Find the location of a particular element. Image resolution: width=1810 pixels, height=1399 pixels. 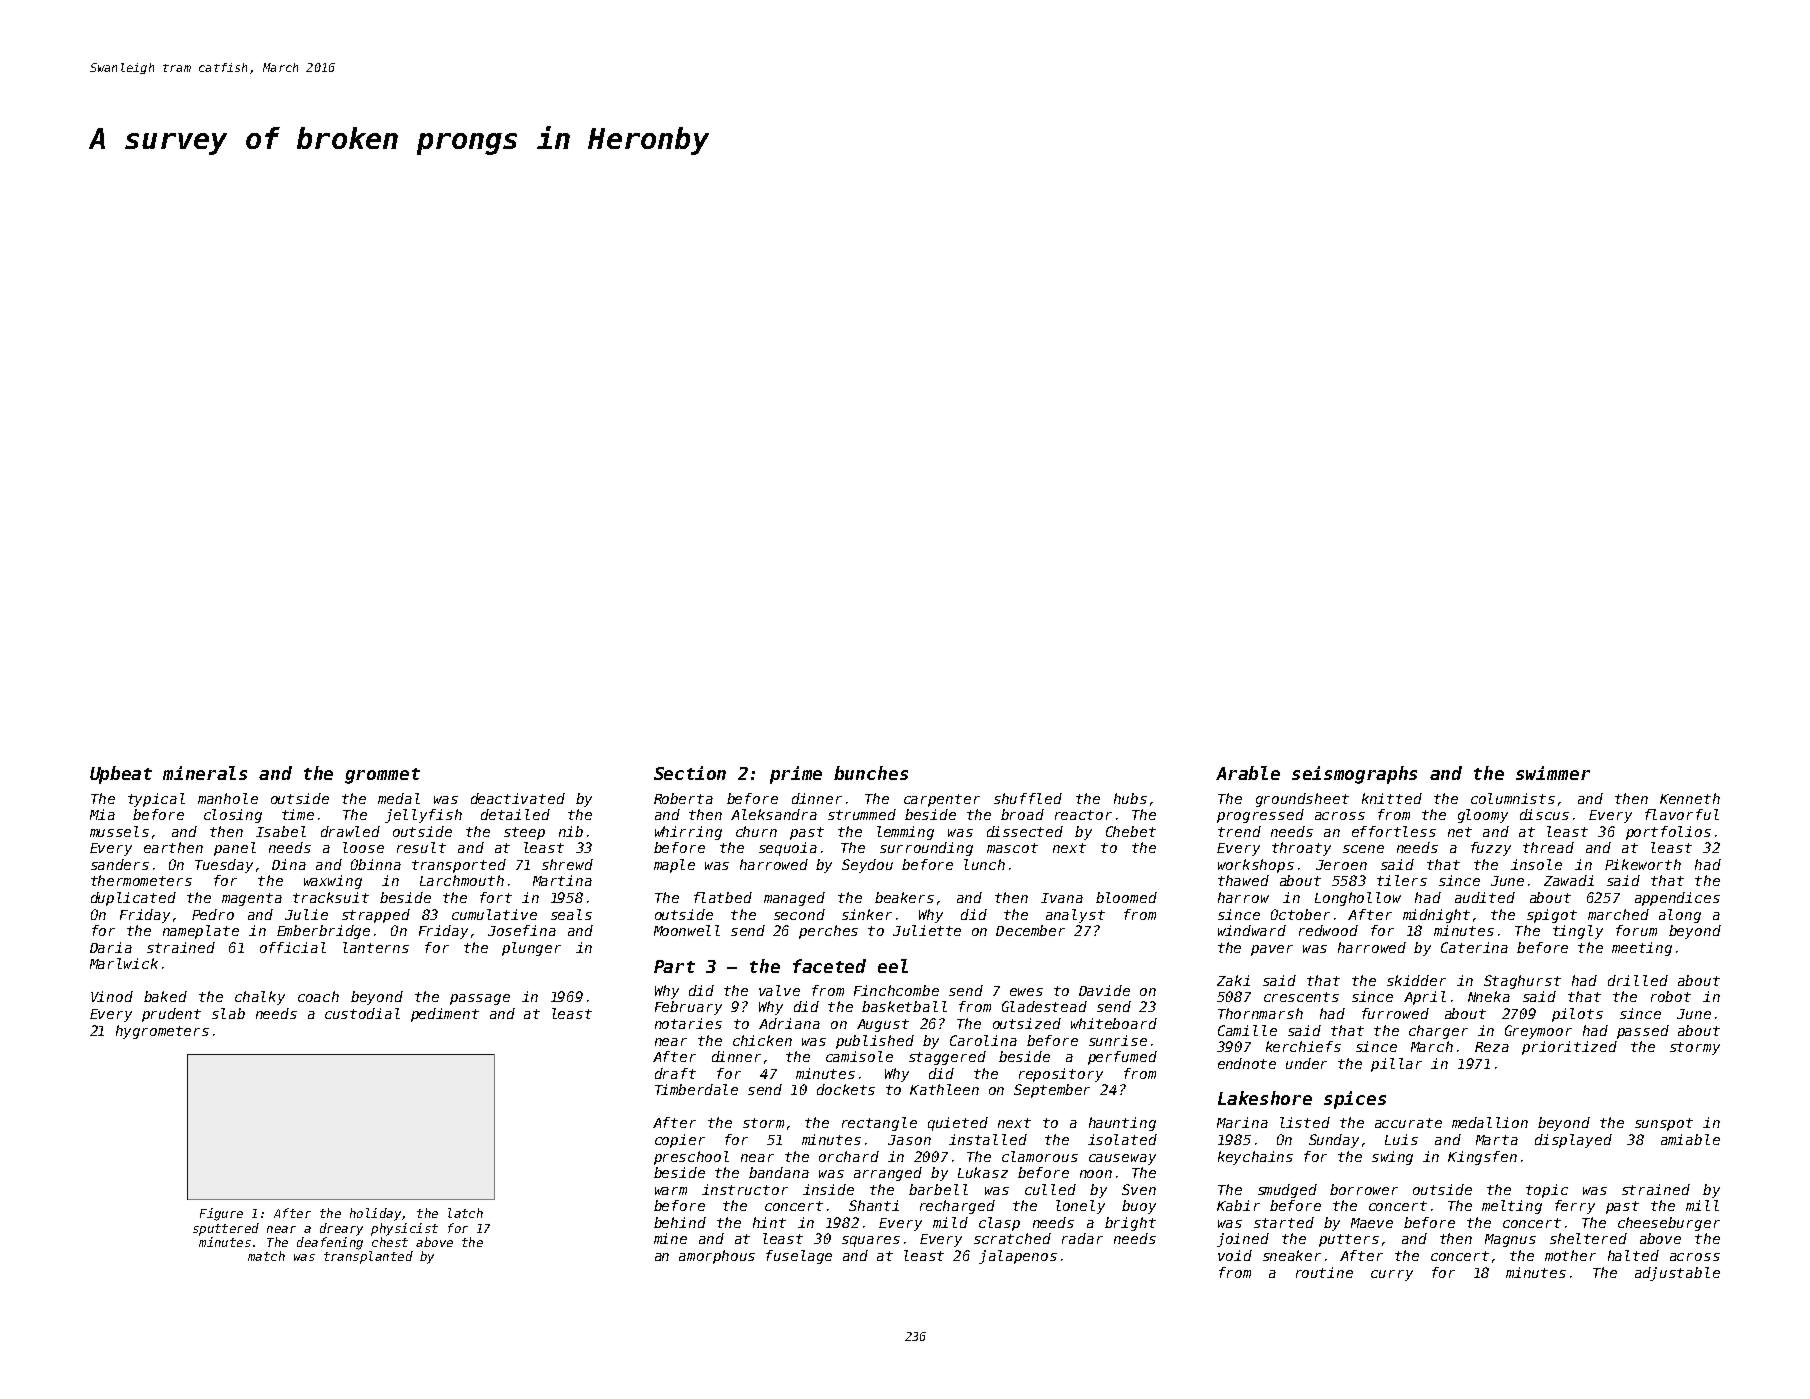

swimmer is located at coordinates (1553, 773).
